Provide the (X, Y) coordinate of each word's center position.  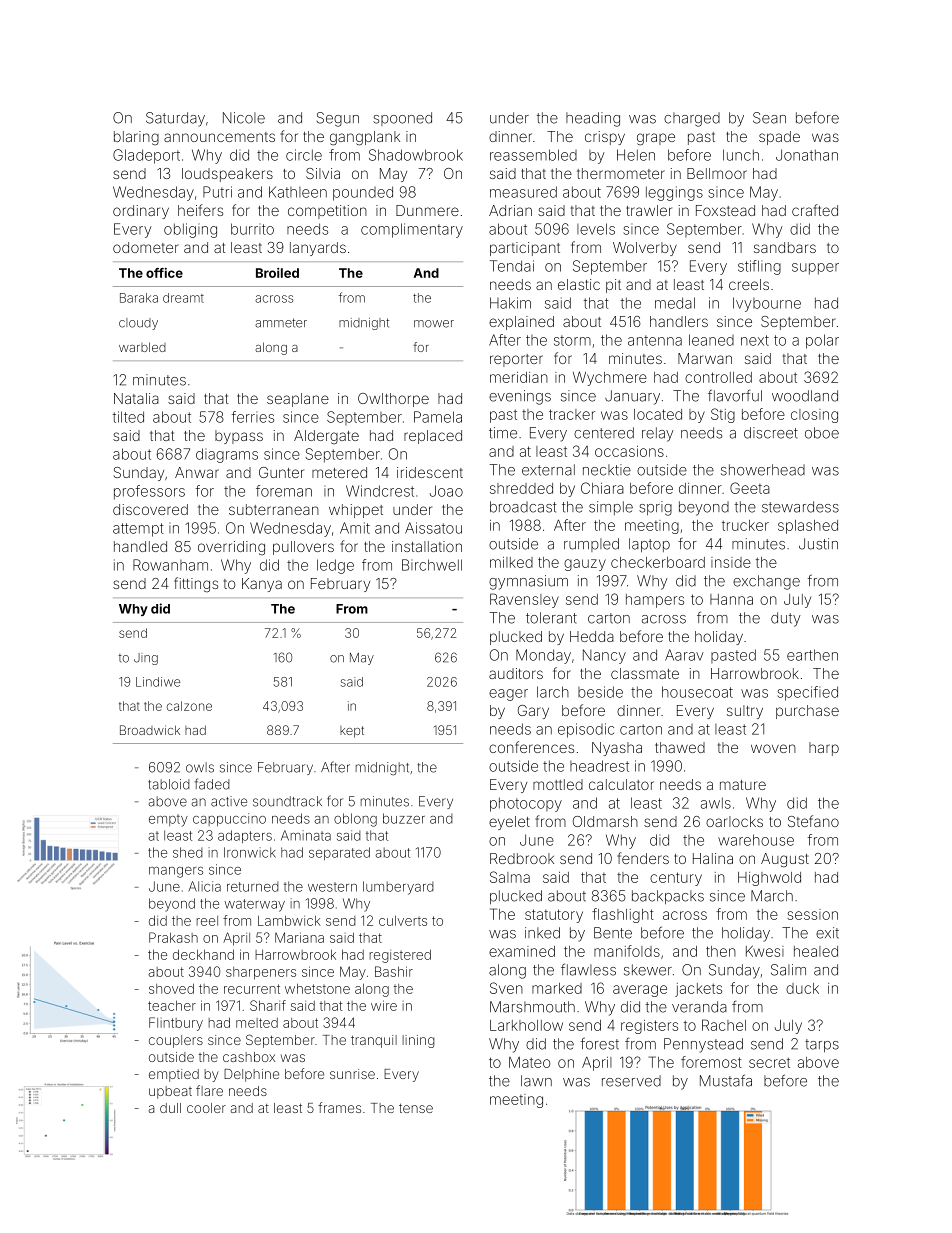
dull (170, 1108)
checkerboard (658, 562)
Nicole (244, 118)
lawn (536, 1081)
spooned (402, 119)
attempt (138, 530)
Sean (769, 118)
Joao (446, 491)
